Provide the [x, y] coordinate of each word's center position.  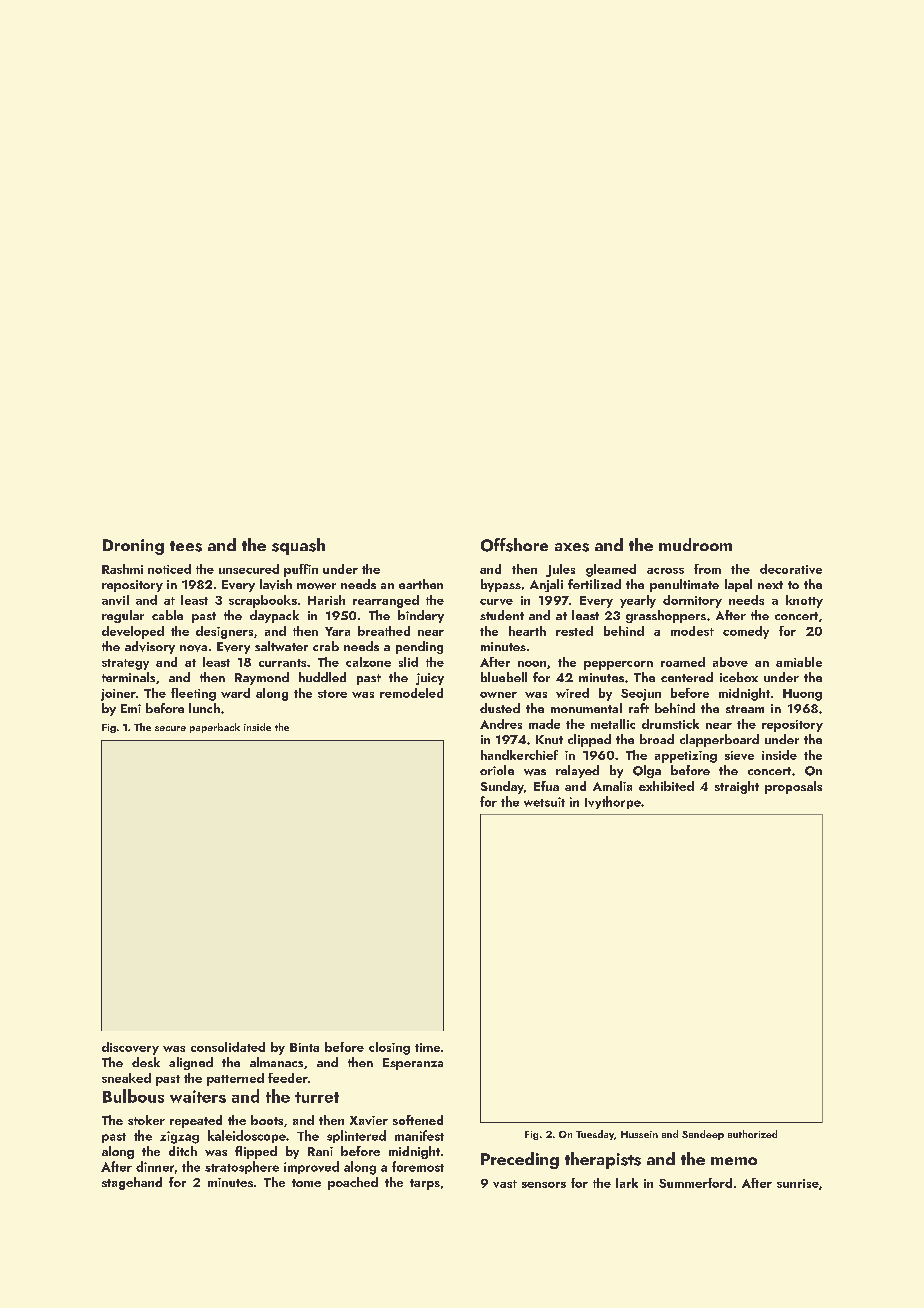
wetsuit [544, 802]
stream [745, 709]
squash [298, 546]
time [427, 1047]
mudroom [695, 544]
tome [306, 1183]
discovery [130, 1048]
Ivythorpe [613, 802]
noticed [169, 569]
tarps [425, 1184]
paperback [215, 728]
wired [572, 693]
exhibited [666, 786]
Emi [131, 708]
